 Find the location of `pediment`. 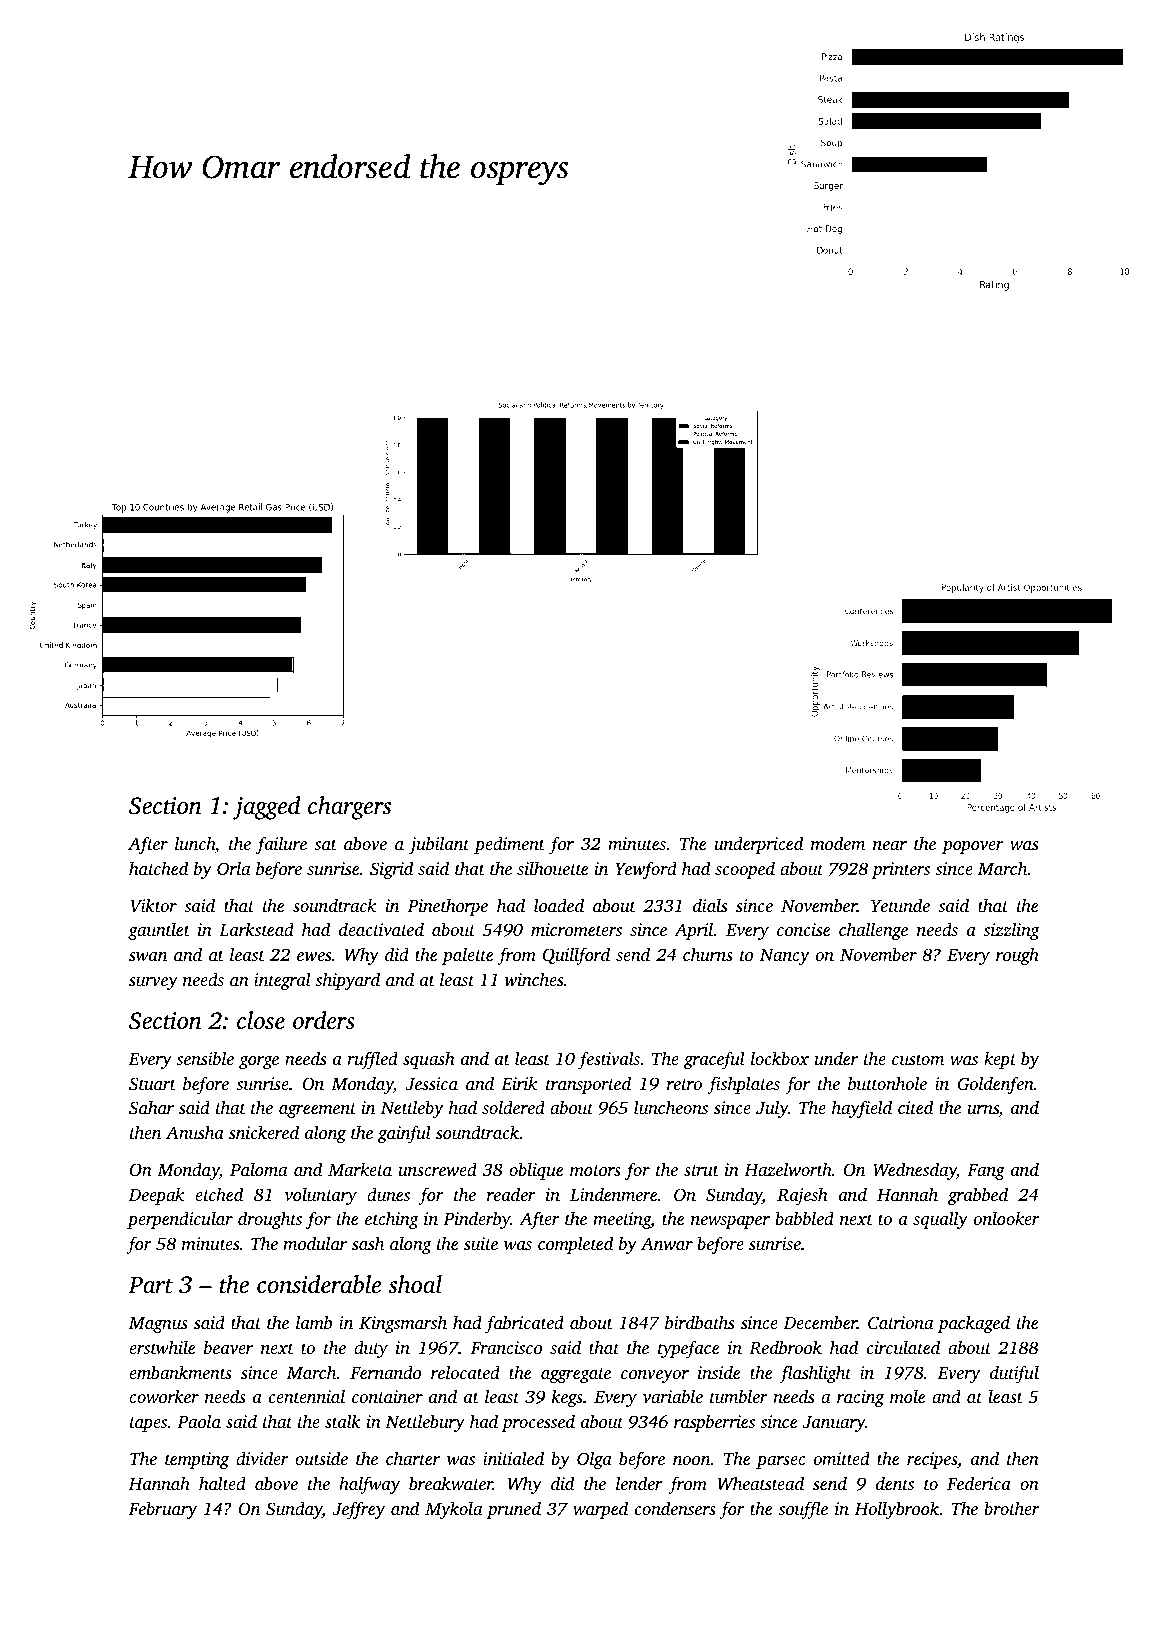

pediment is located at coordinates (509, 845).
